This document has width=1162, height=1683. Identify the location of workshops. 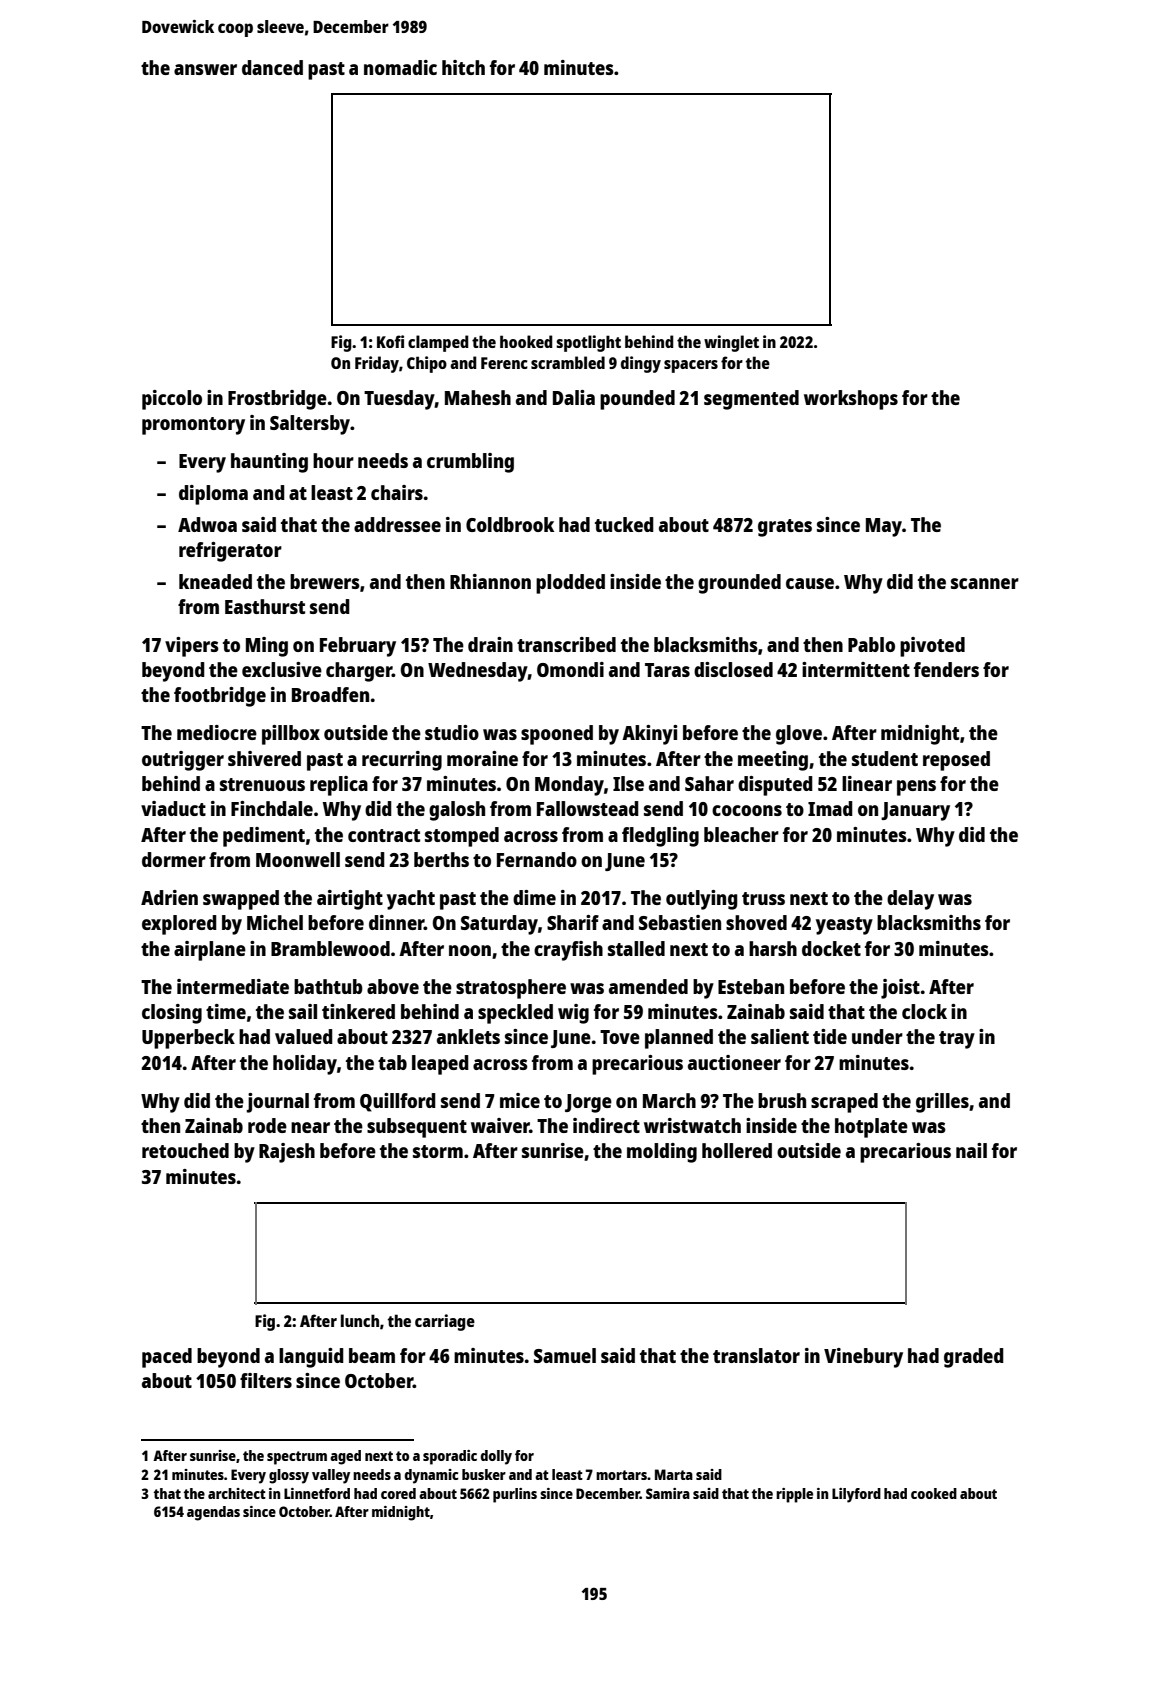
(851, 400).
